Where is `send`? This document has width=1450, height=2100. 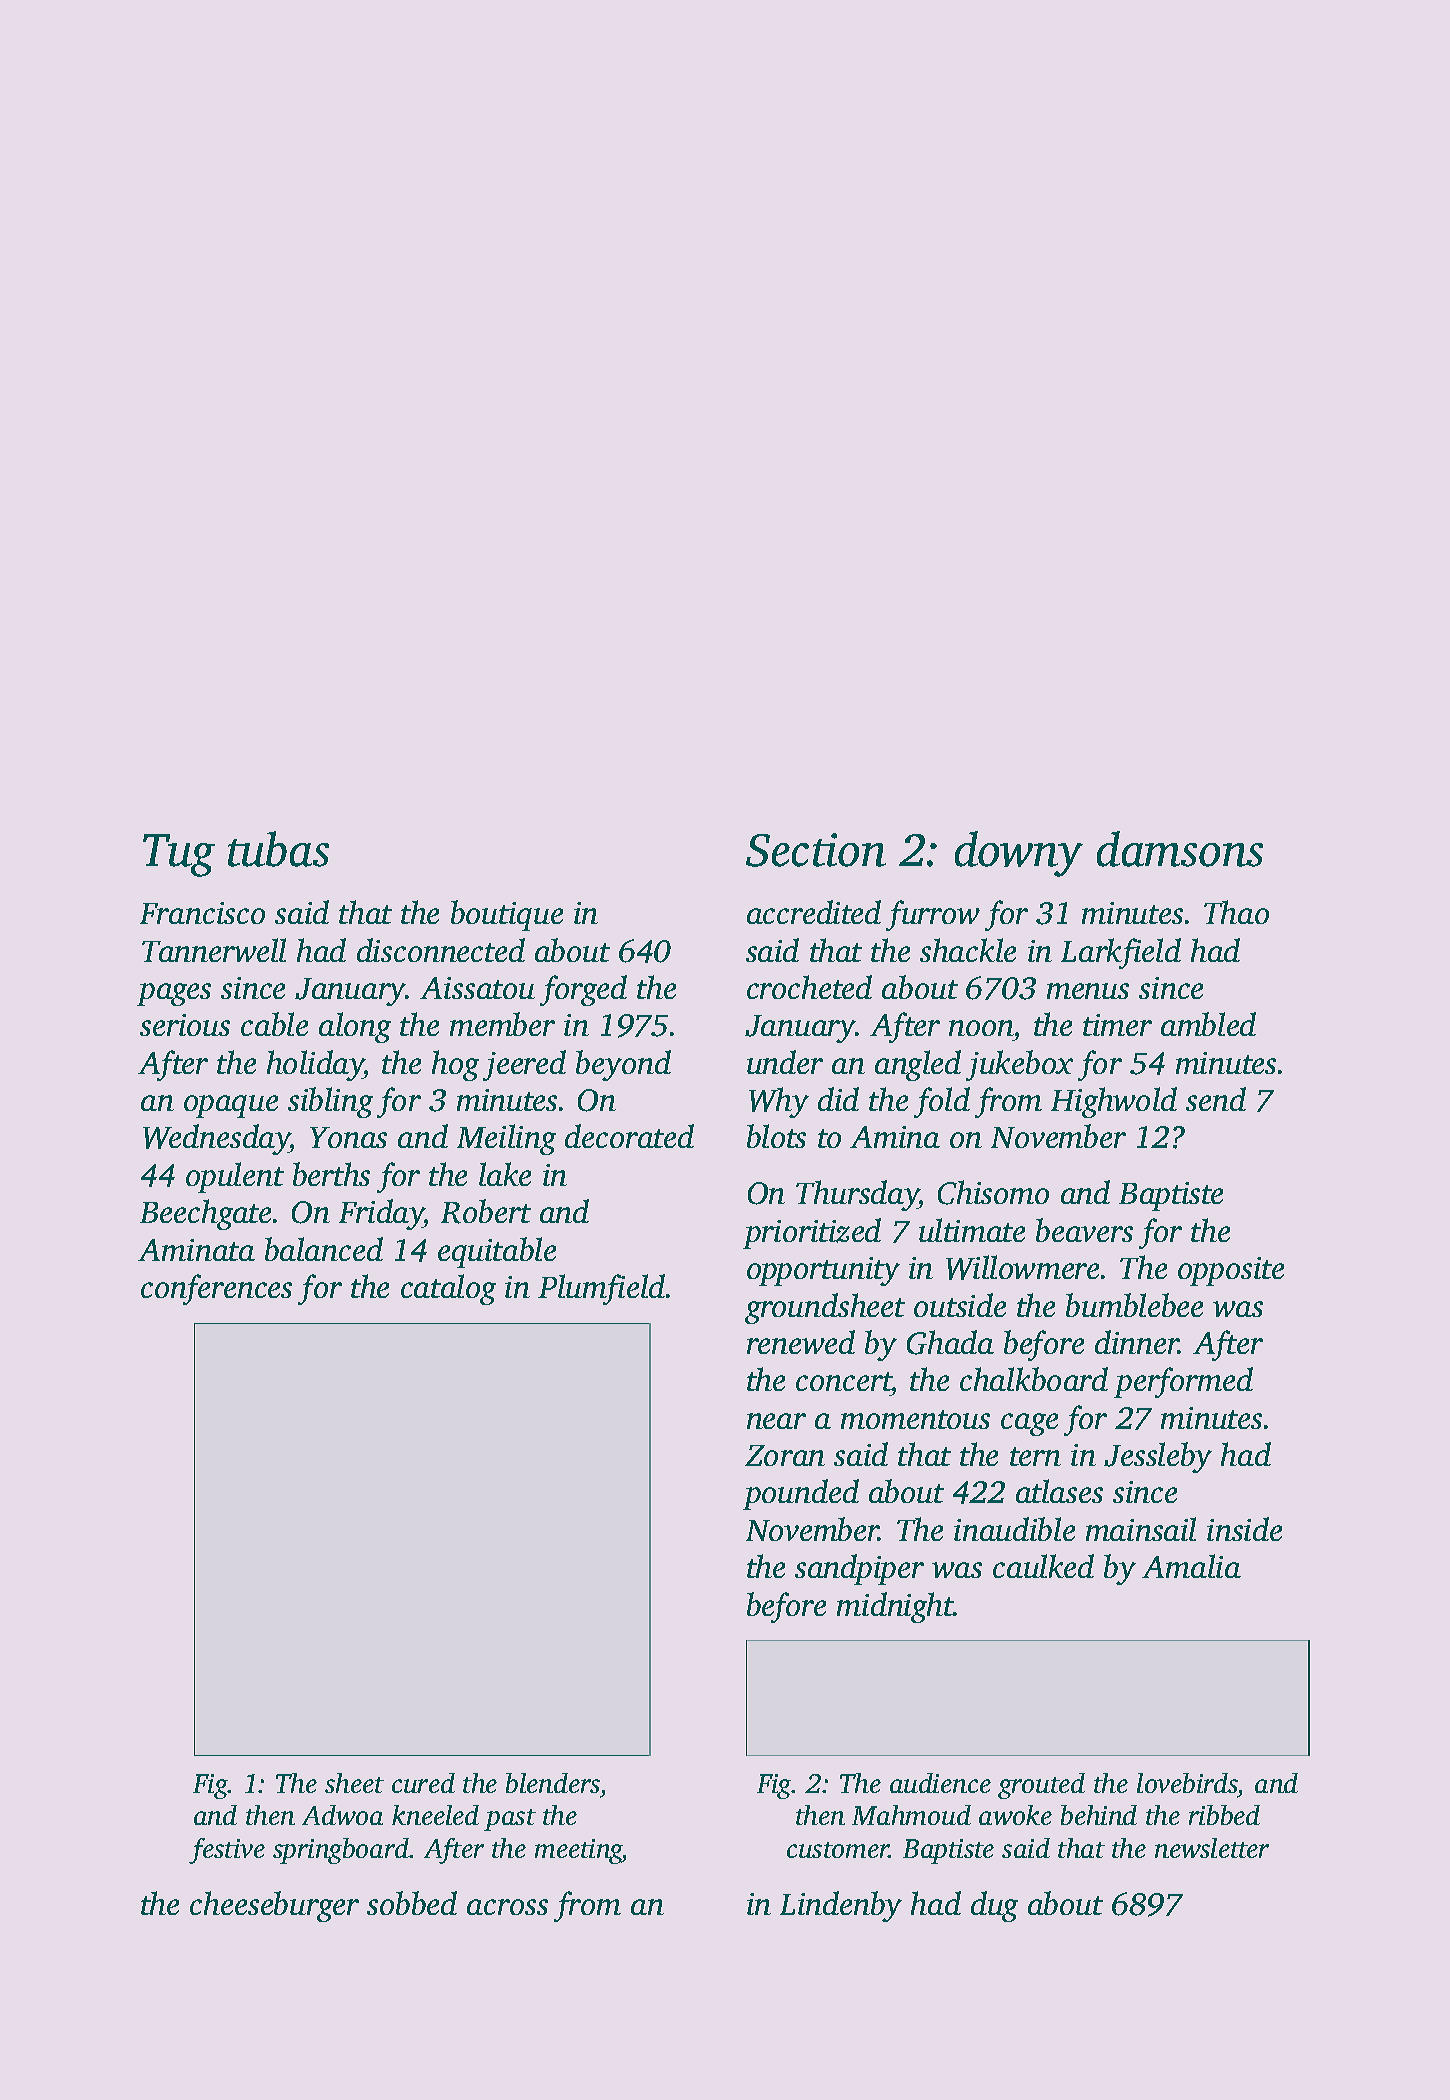 send is located at coordinates (1216, 1099).
